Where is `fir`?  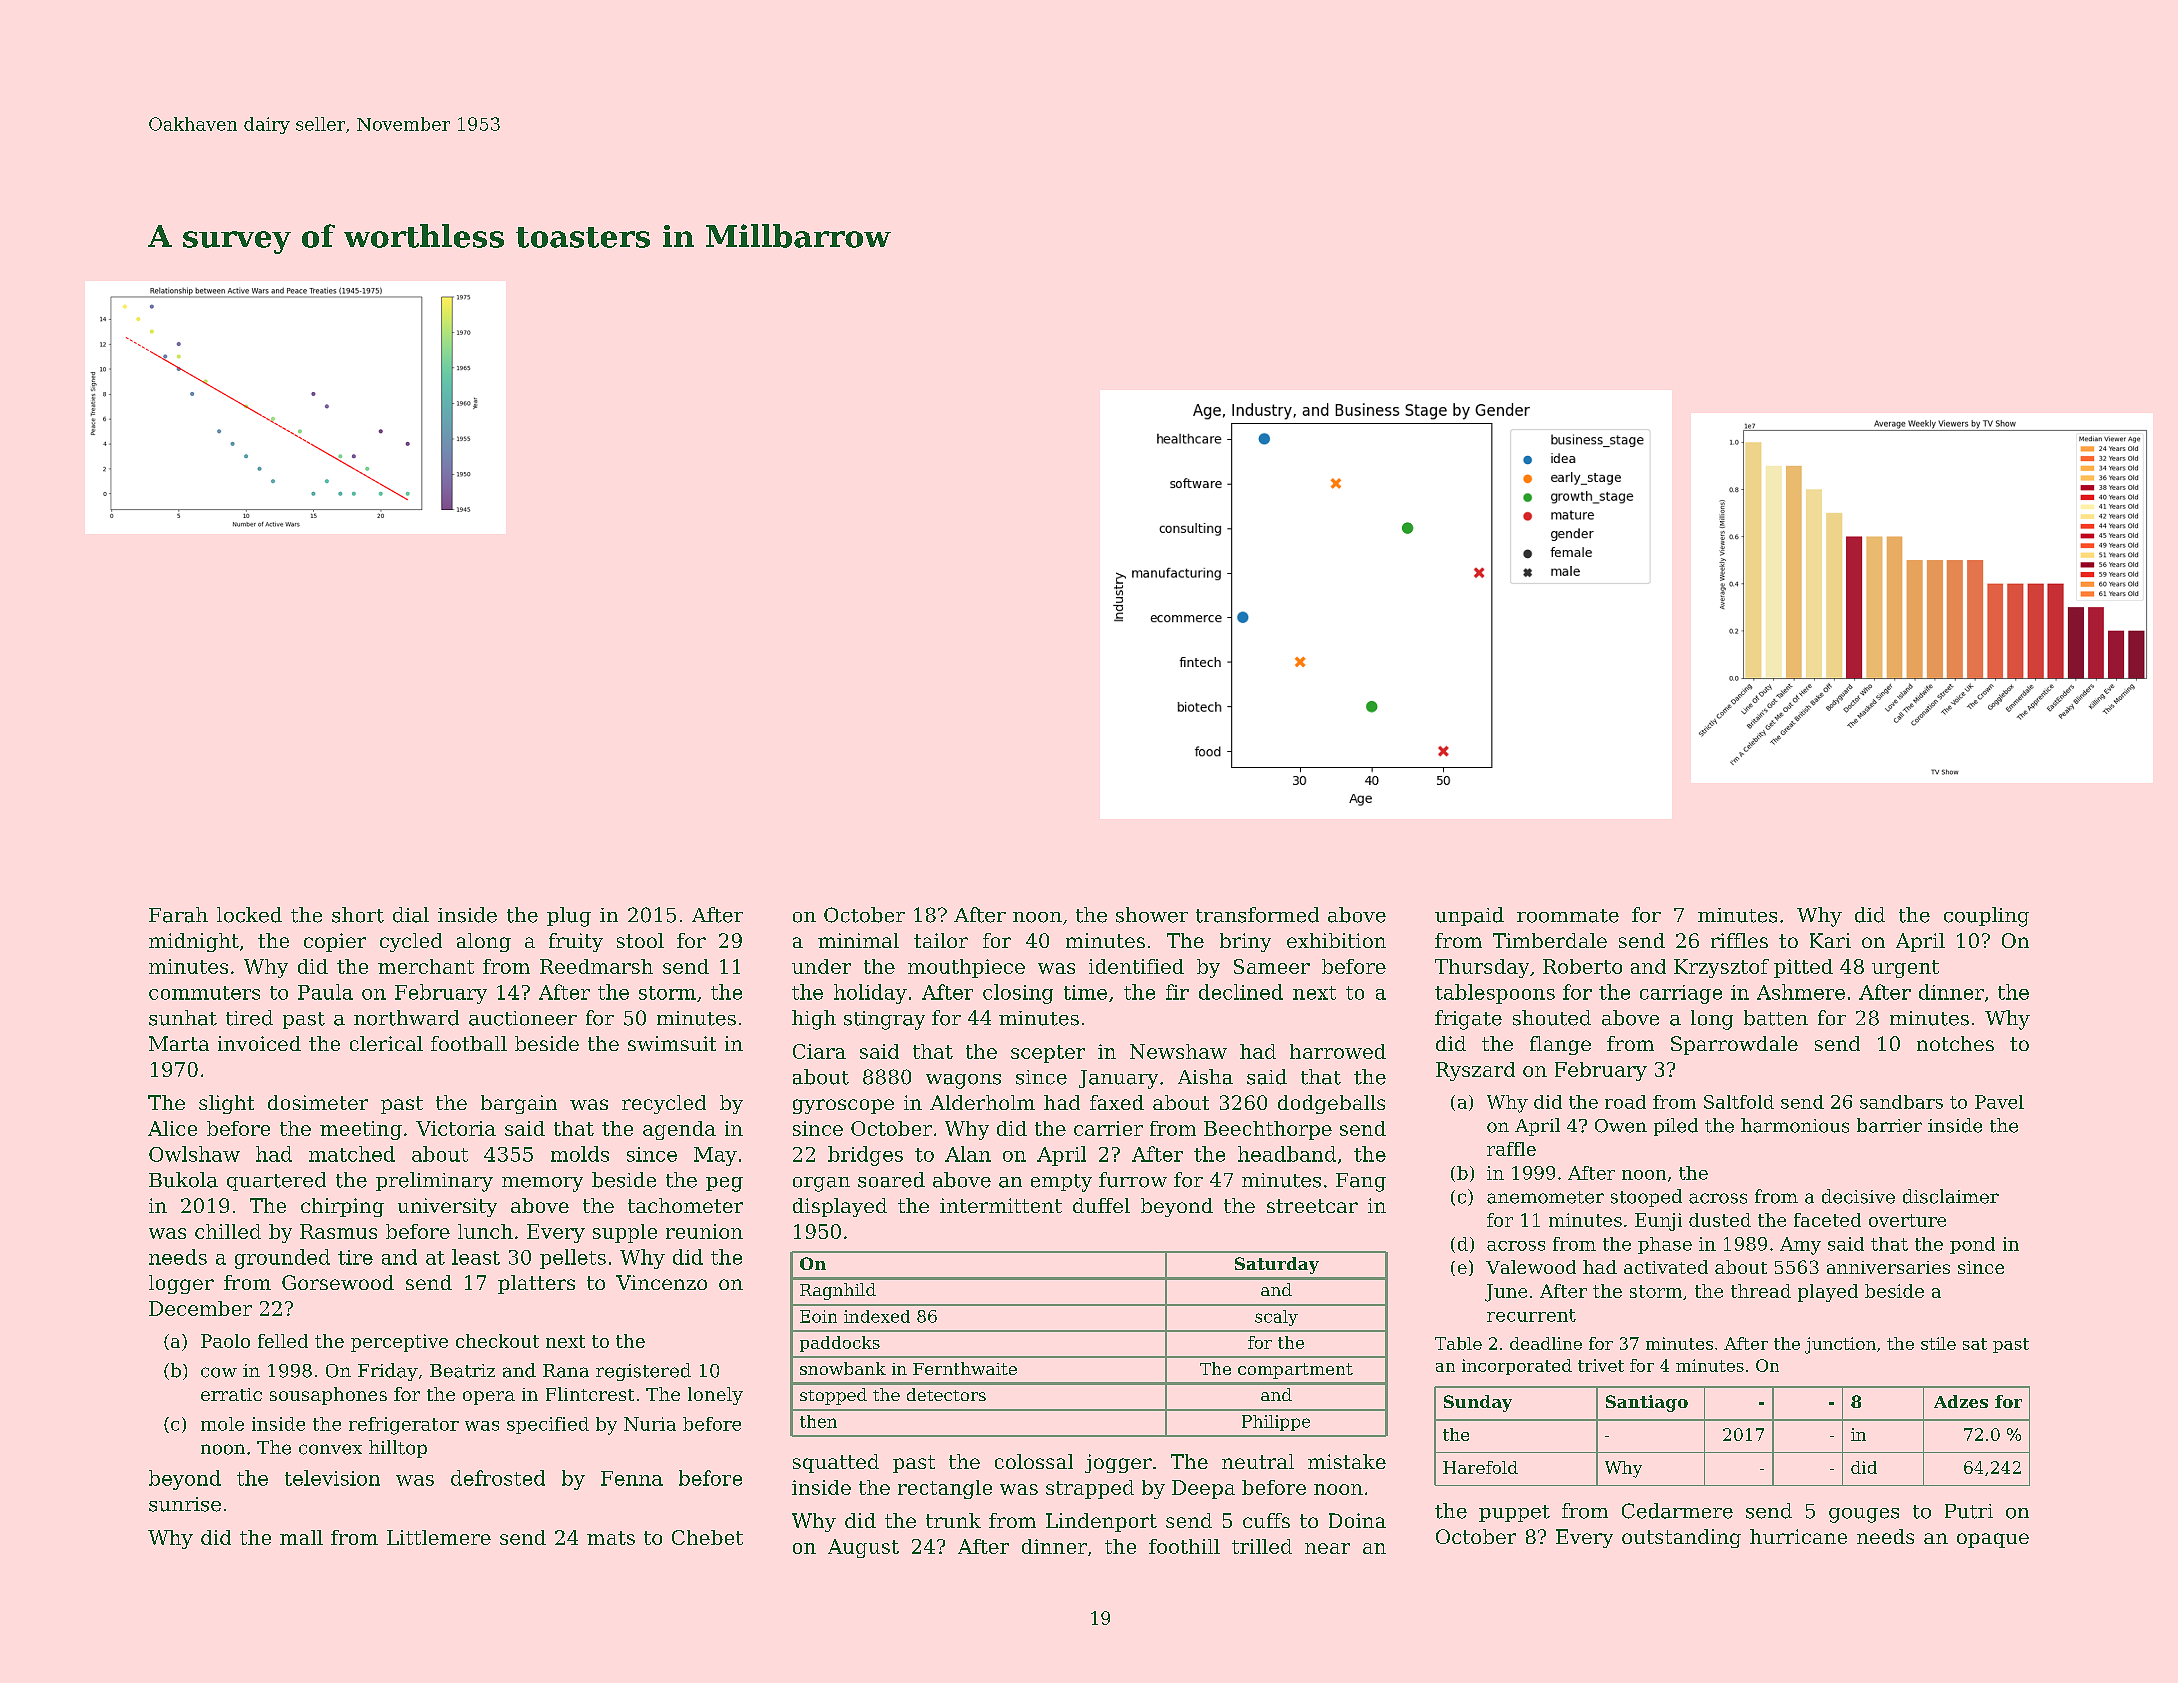
fir is located at coordinates (1177, 992).
